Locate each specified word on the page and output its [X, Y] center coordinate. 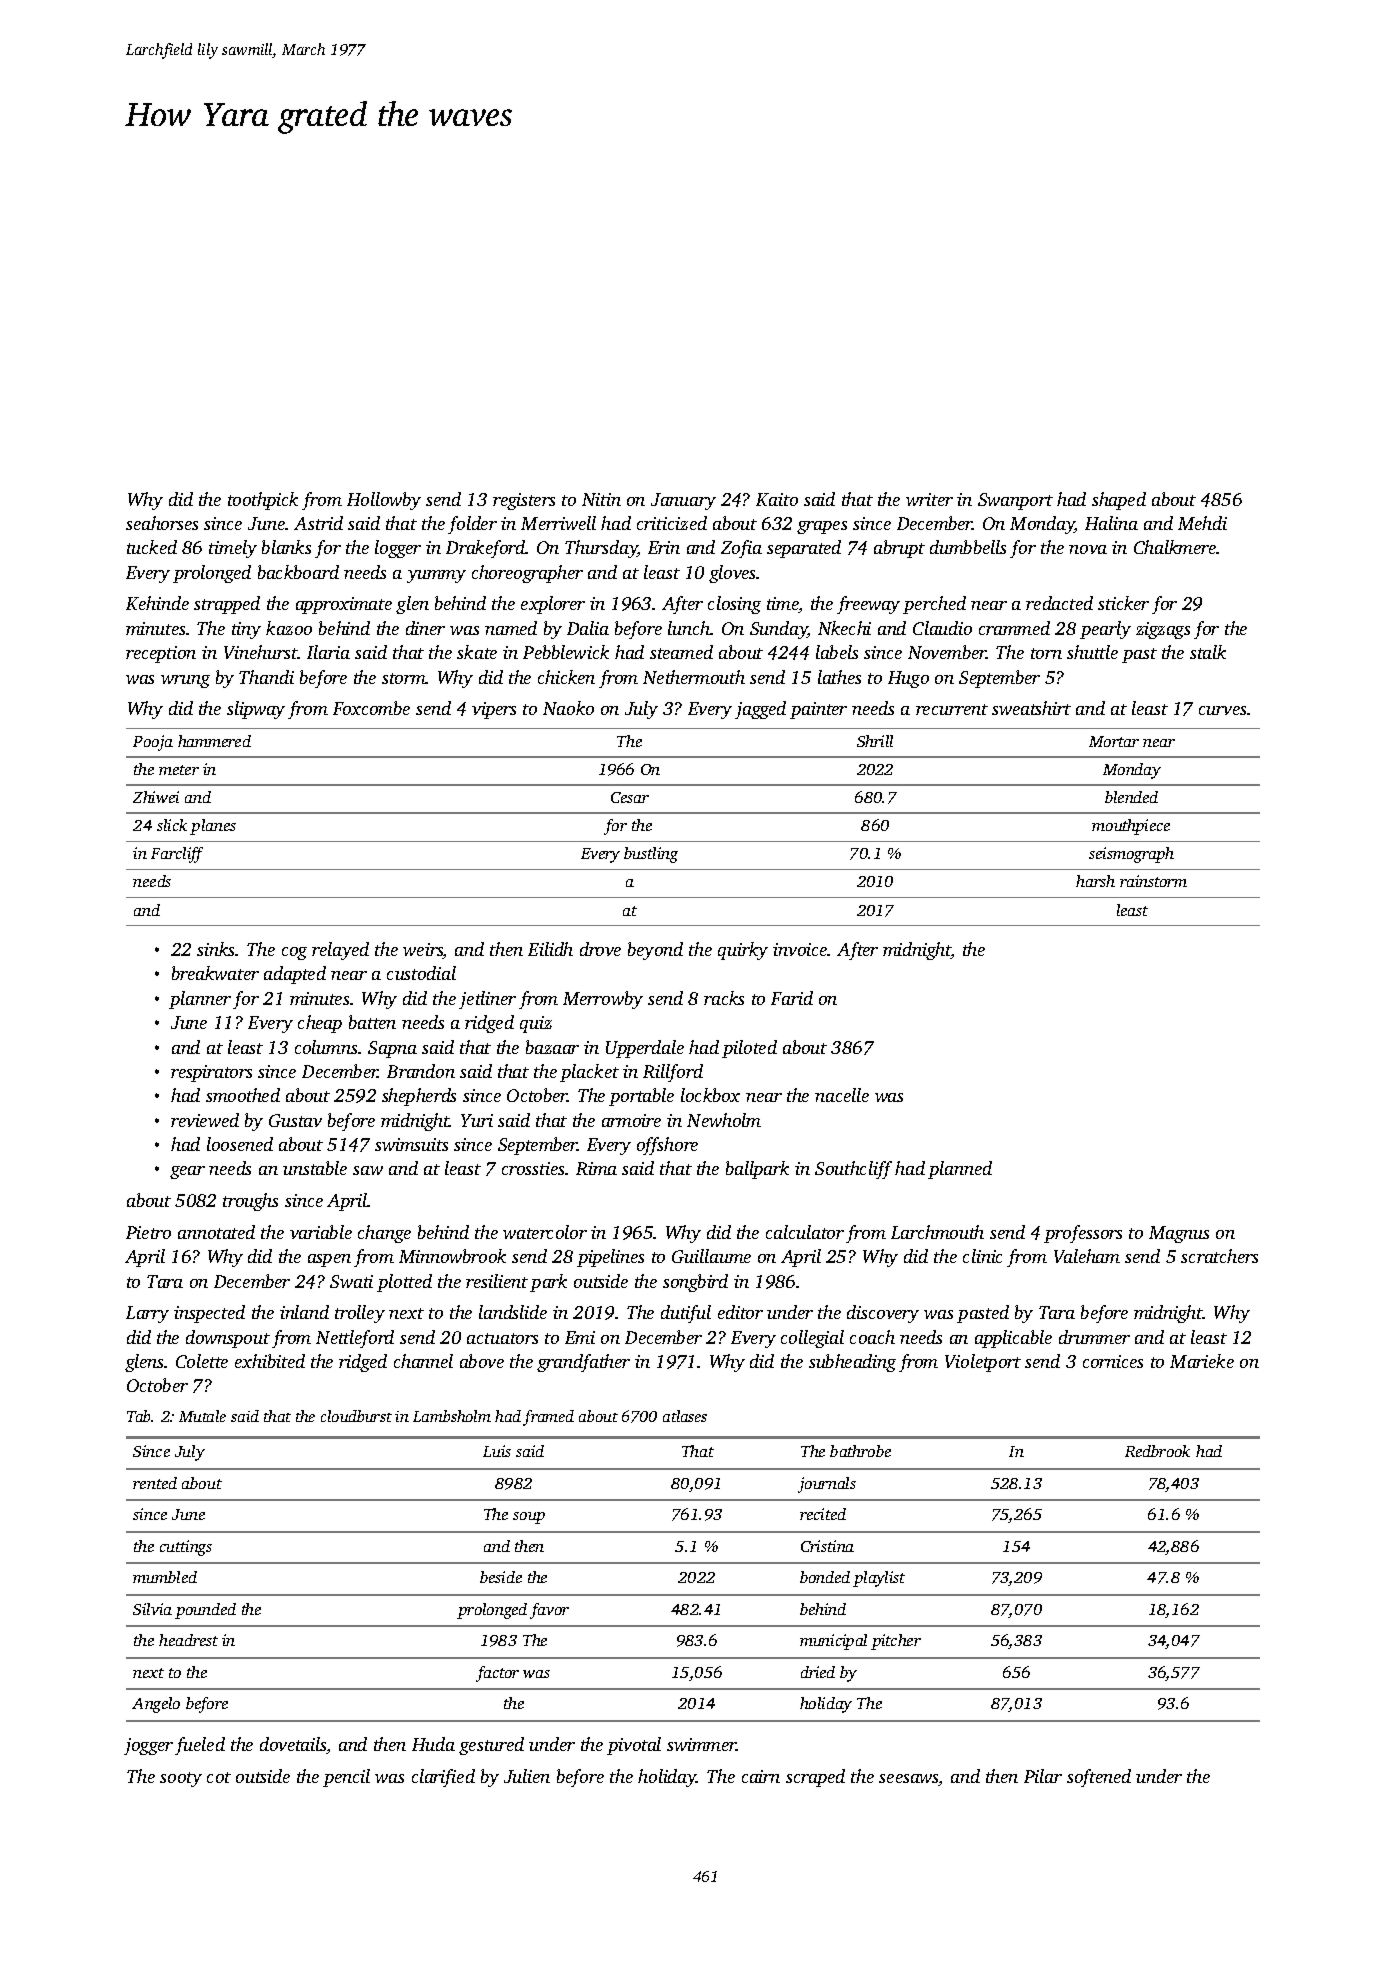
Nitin [601, 499]
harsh [1095, 881]
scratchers [1219, 1256]
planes [213, 827]
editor [740, 1312]
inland [304, 1312]
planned [960, 1170]
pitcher [896, 1642]
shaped [1119, 501]
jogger [148, 1746]
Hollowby [384, 501]
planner [200, 1000]
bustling [651, 855]
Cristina [827, 1546]
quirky [743, 951]
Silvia [152, 1609]
